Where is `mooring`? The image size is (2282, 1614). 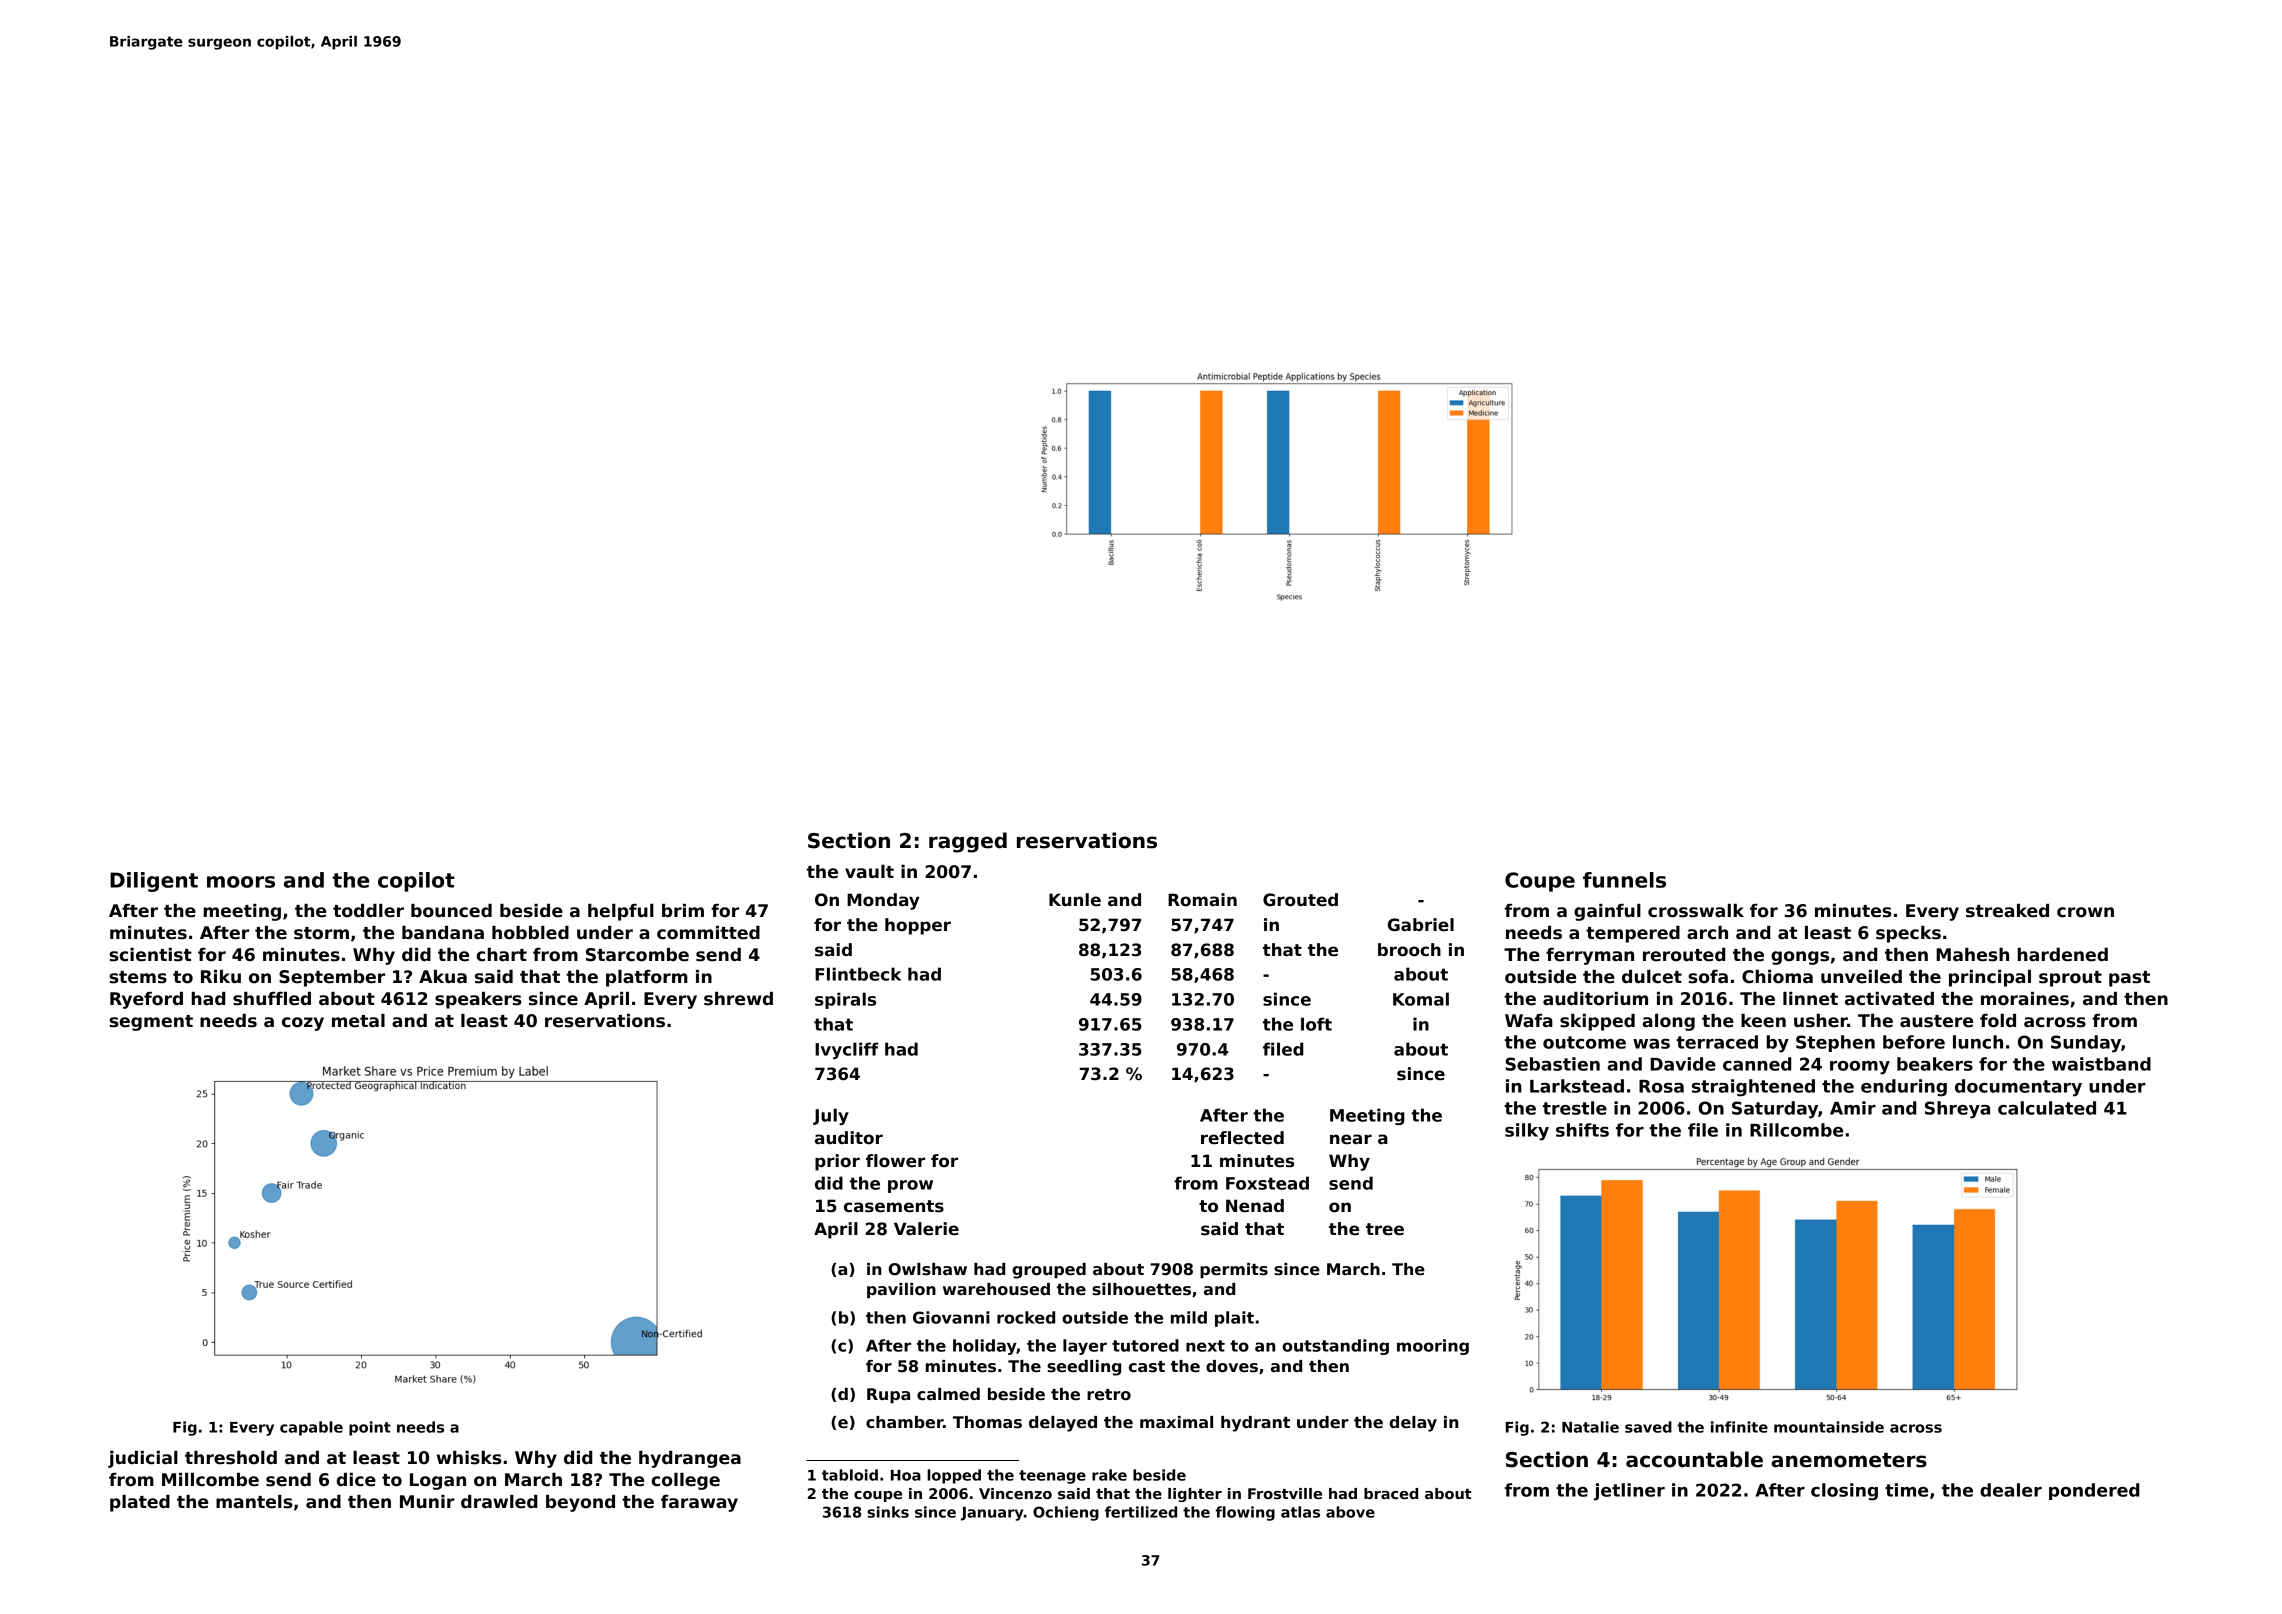
mooring is located at coordinates (1433, 1347).
